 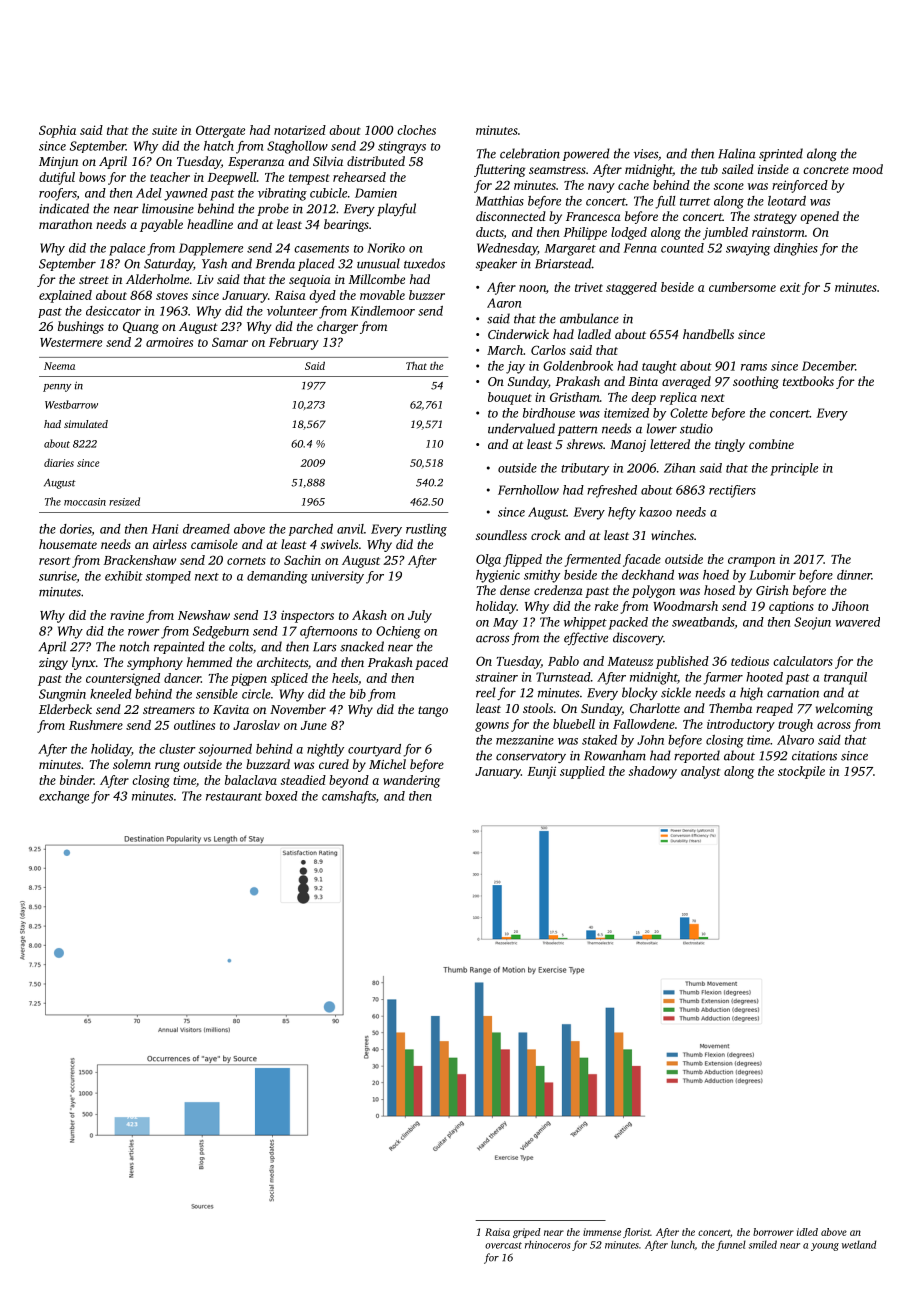 I want to click on camshafts, so click(x=349, y=797).
